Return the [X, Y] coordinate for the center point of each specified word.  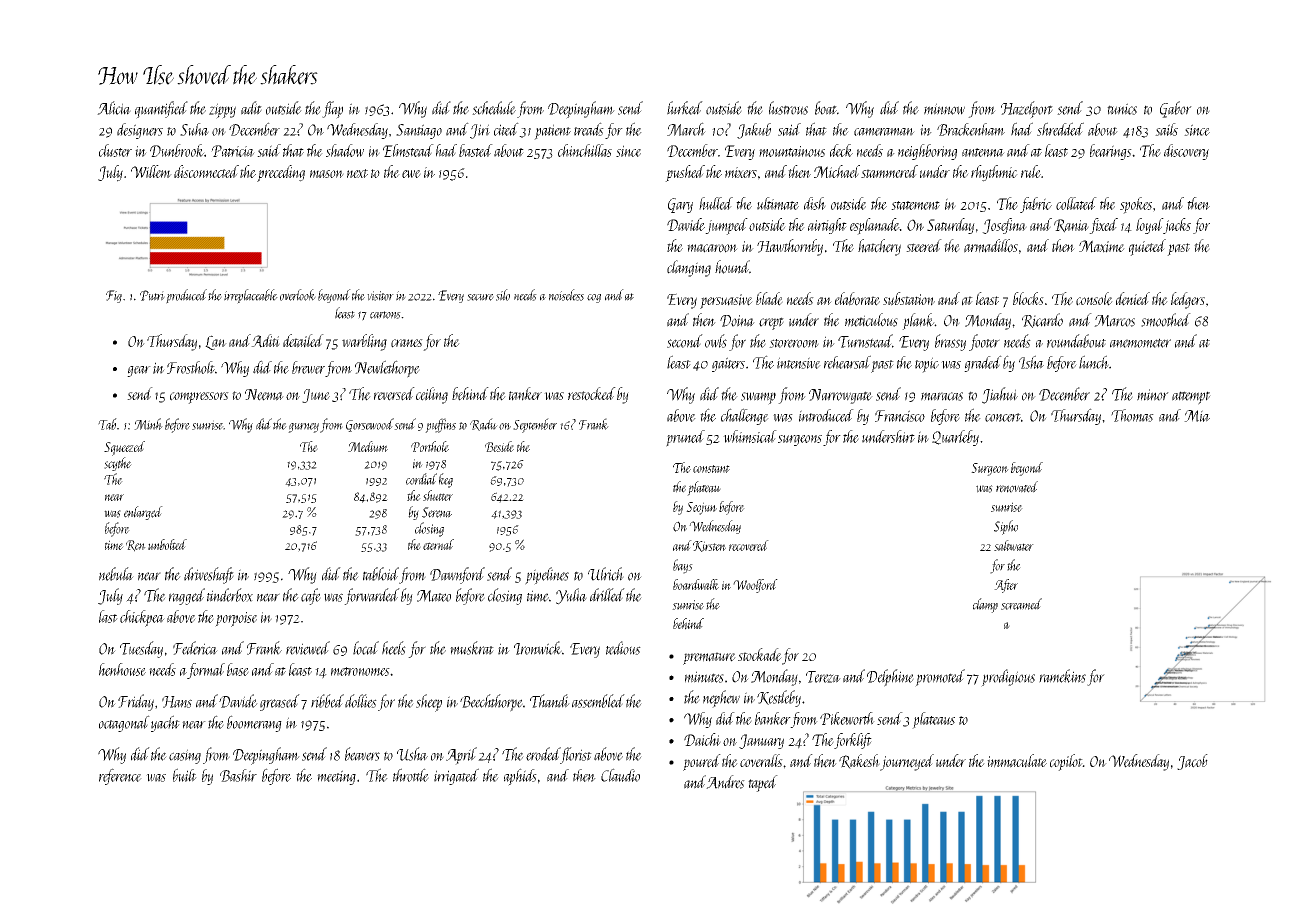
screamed [1021, 604]
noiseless [566, 295]
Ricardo [1042, 320]
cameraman [884, 132]
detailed [303, 341]
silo [503, 295]
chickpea [142, 618]
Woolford [755, 586]
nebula [116, 574]
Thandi [550, 701]
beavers [362, 754]
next [357, 173]
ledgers [1188, 300]
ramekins [1062, 676]
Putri [152, 295]
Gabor [1176, 109]
